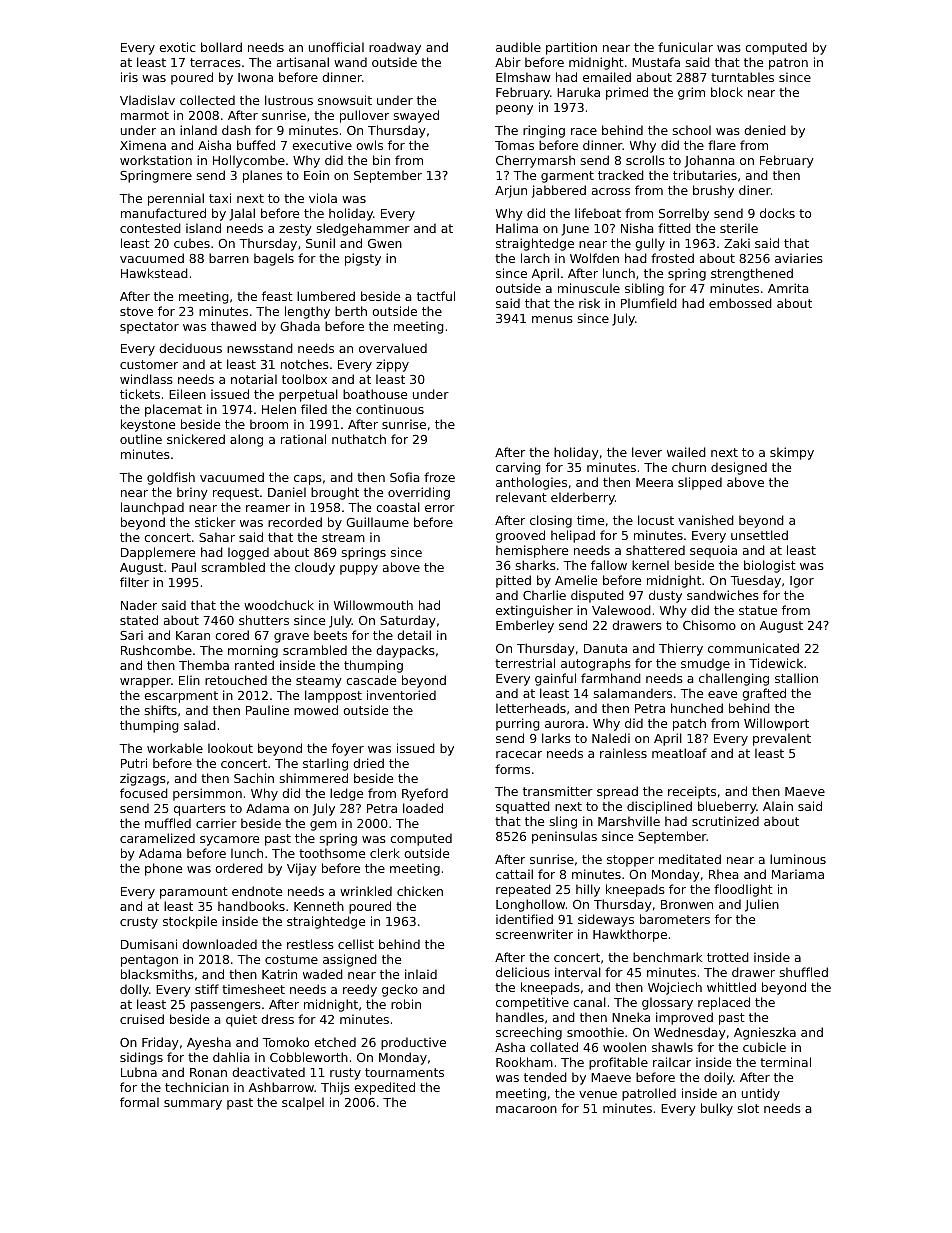 The image size is (952, 1233). Describe the element at coordinates (177, 47) in the page. I see `exotic` at that location.
